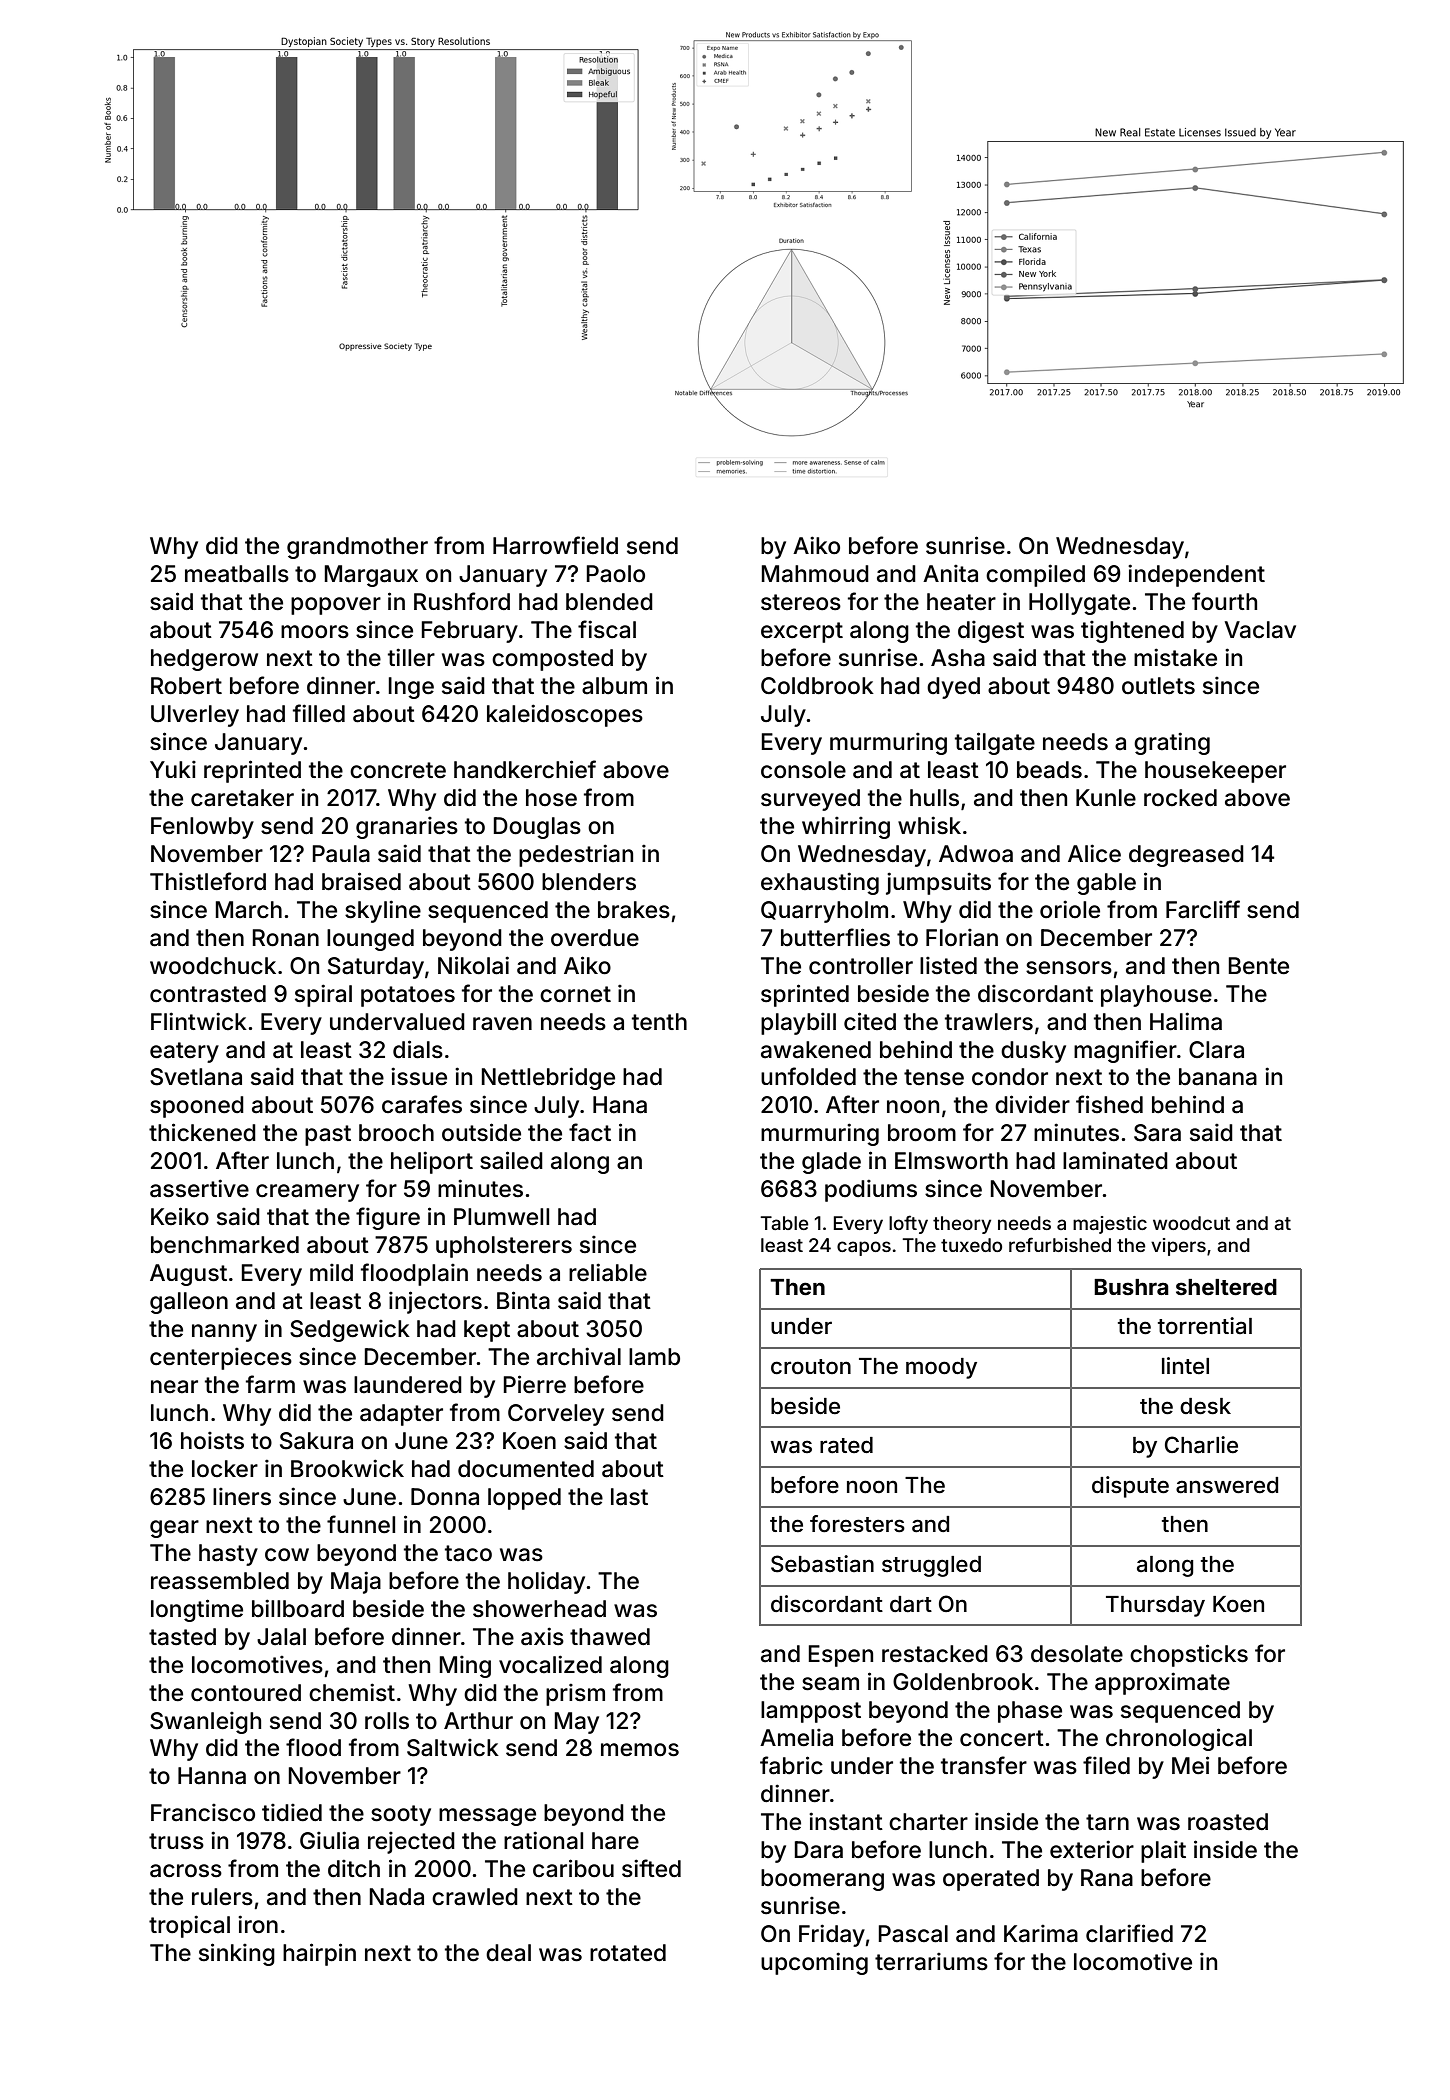 The width and height of the page is (1450, 2100). Describe the element at coordinates (659, 1022) in the page. I see `tenth` at that location.
